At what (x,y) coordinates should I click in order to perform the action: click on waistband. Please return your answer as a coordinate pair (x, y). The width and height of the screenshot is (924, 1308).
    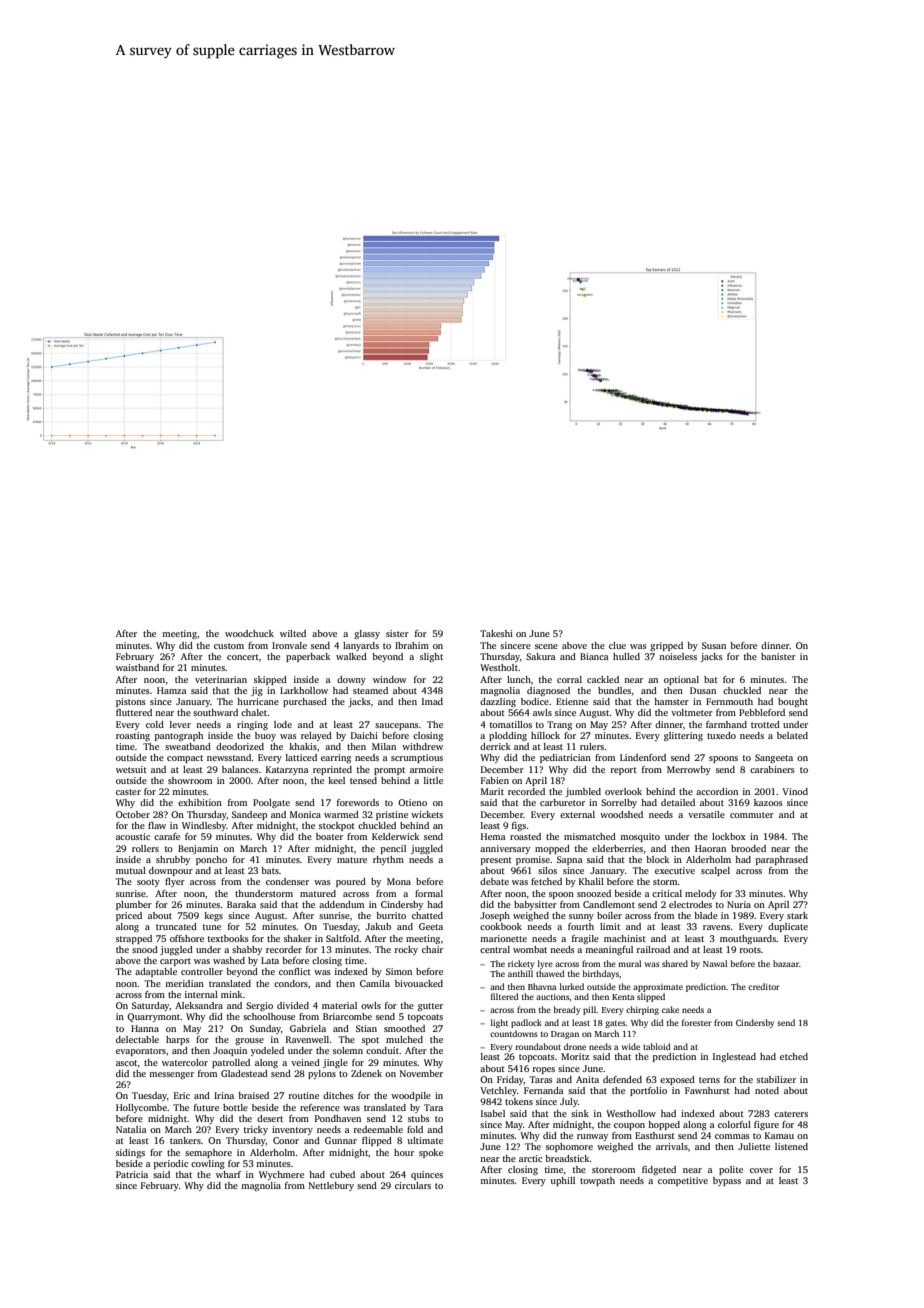
    Looking at the image, I should click on (137, 667).
